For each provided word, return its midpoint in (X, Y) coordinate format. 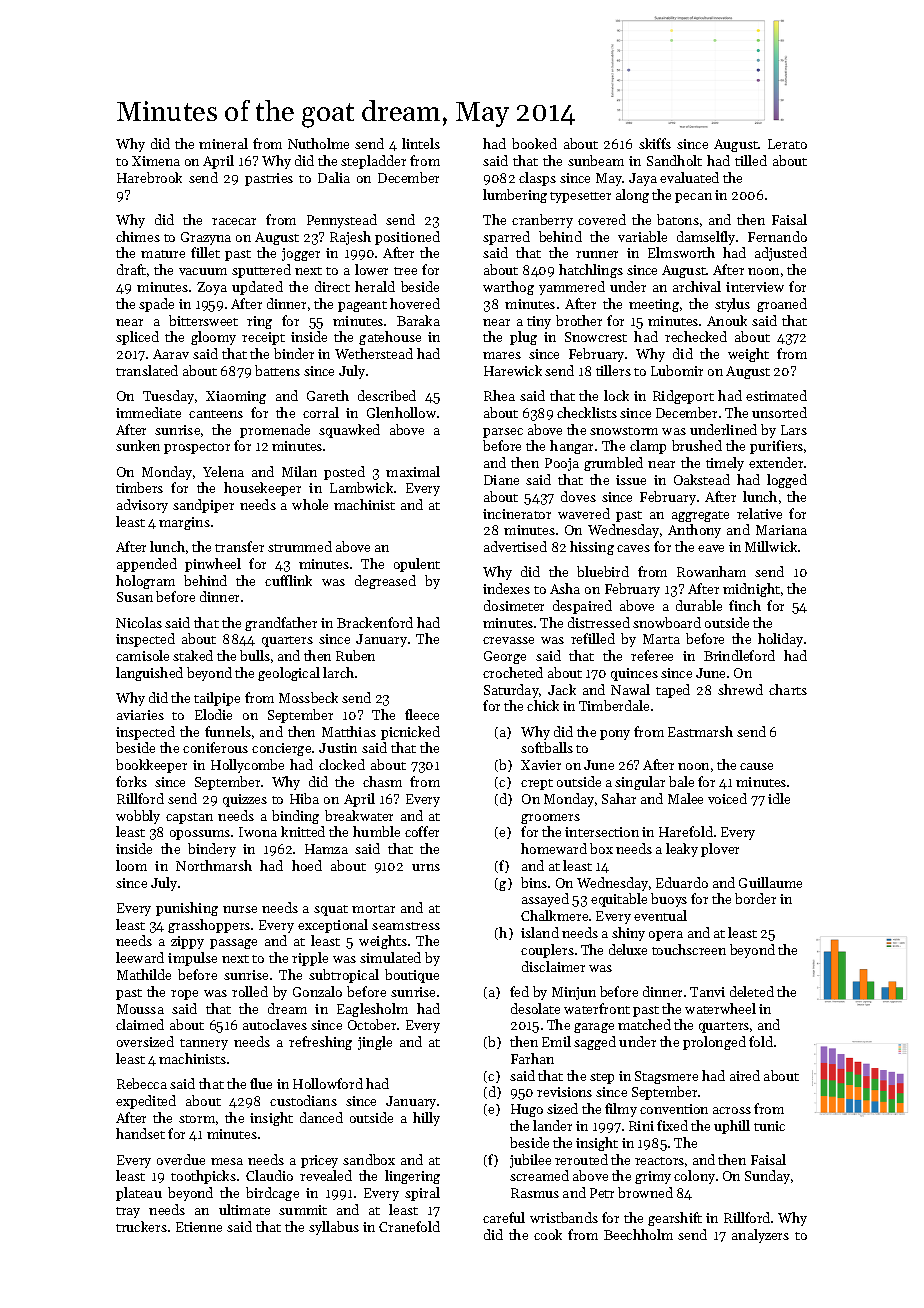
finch (745, 605)
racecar (234, 221)
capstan (189, 818)
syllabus (334, 1228)
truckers (141, 1226)
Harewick (513, 370)
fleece (422, 714)
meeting (654, 305)
